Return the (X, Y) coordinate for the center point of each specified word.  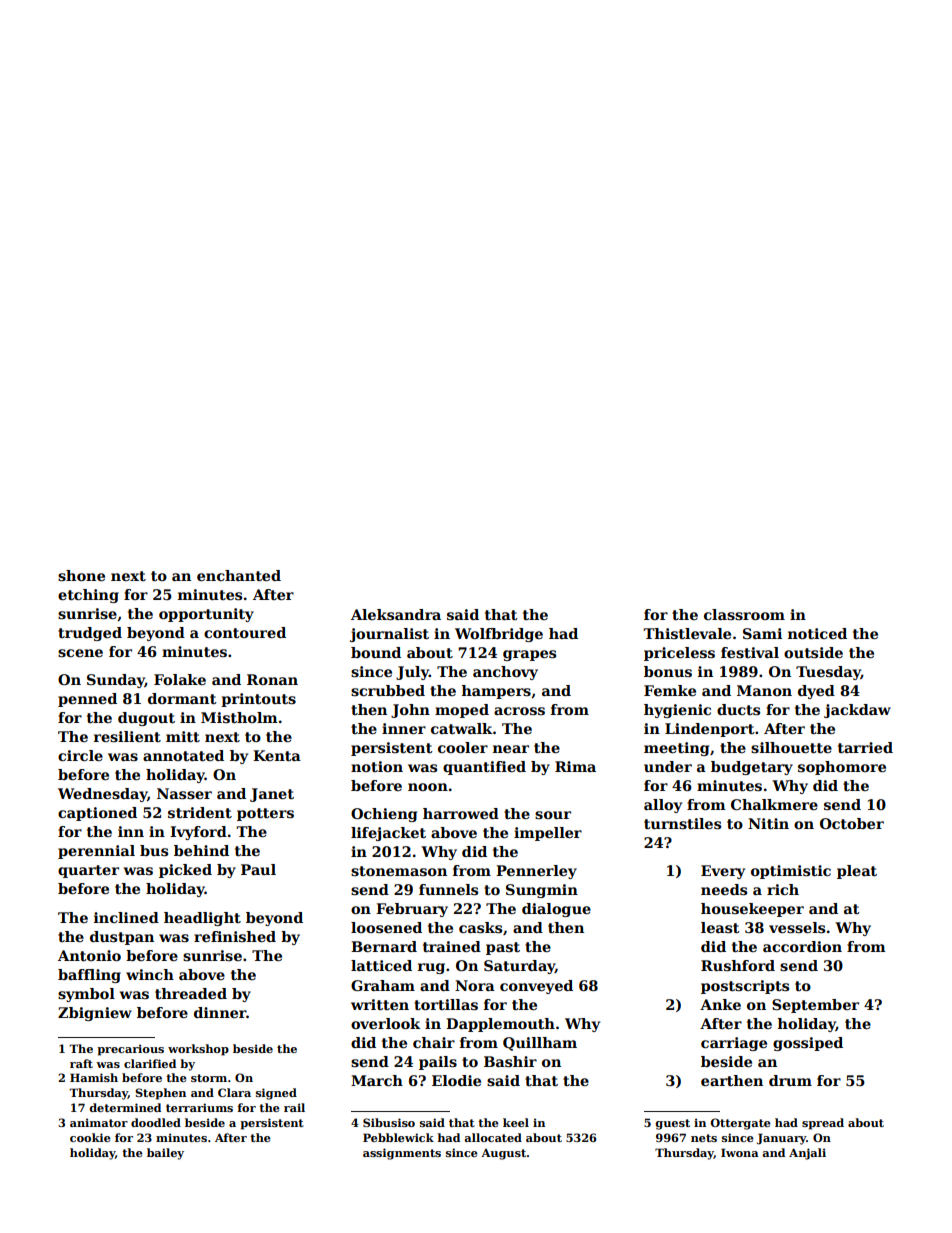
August (503, 1154)
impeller (548, 834)
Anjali (807, 1154)
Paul (258, 869)
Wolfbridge (499, 635)
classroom (744, 614)
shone (81, 575)
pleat (857, 872)
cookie (90, 1137)
